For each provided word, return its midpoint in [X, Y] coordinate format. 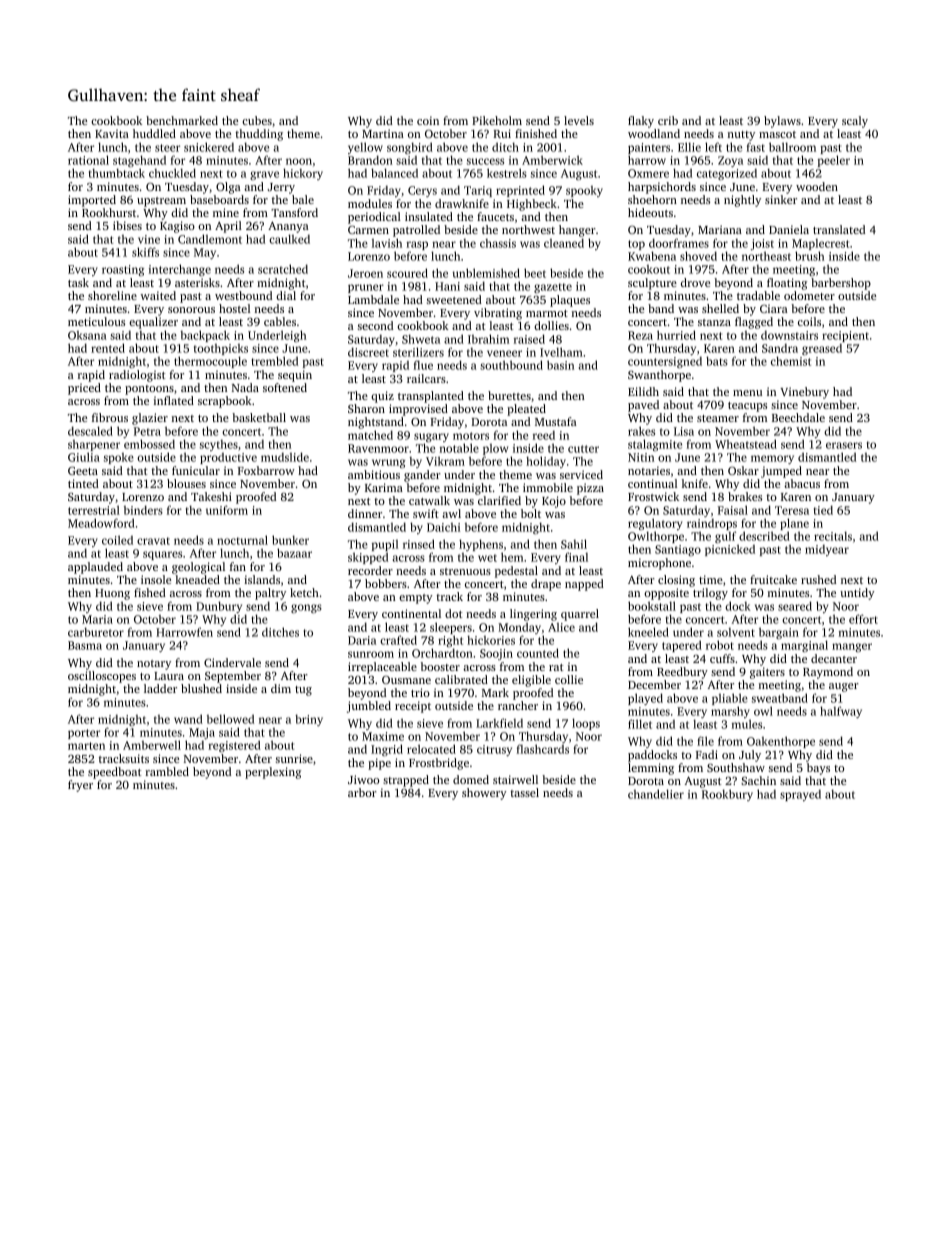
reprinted [520, 191]
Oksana [87, 335]
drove [695, 282]
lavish [387, 243]
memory [772, 459]
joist [762, 244]
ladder [160, 688]
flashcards [542, 749]
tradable [758, 295]
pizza [590, 489]
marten [86, 746]
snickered [209, 147]
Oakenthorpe [781, 742]
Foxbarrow [266, 470]
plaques [570, 301]
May [205, 253]
